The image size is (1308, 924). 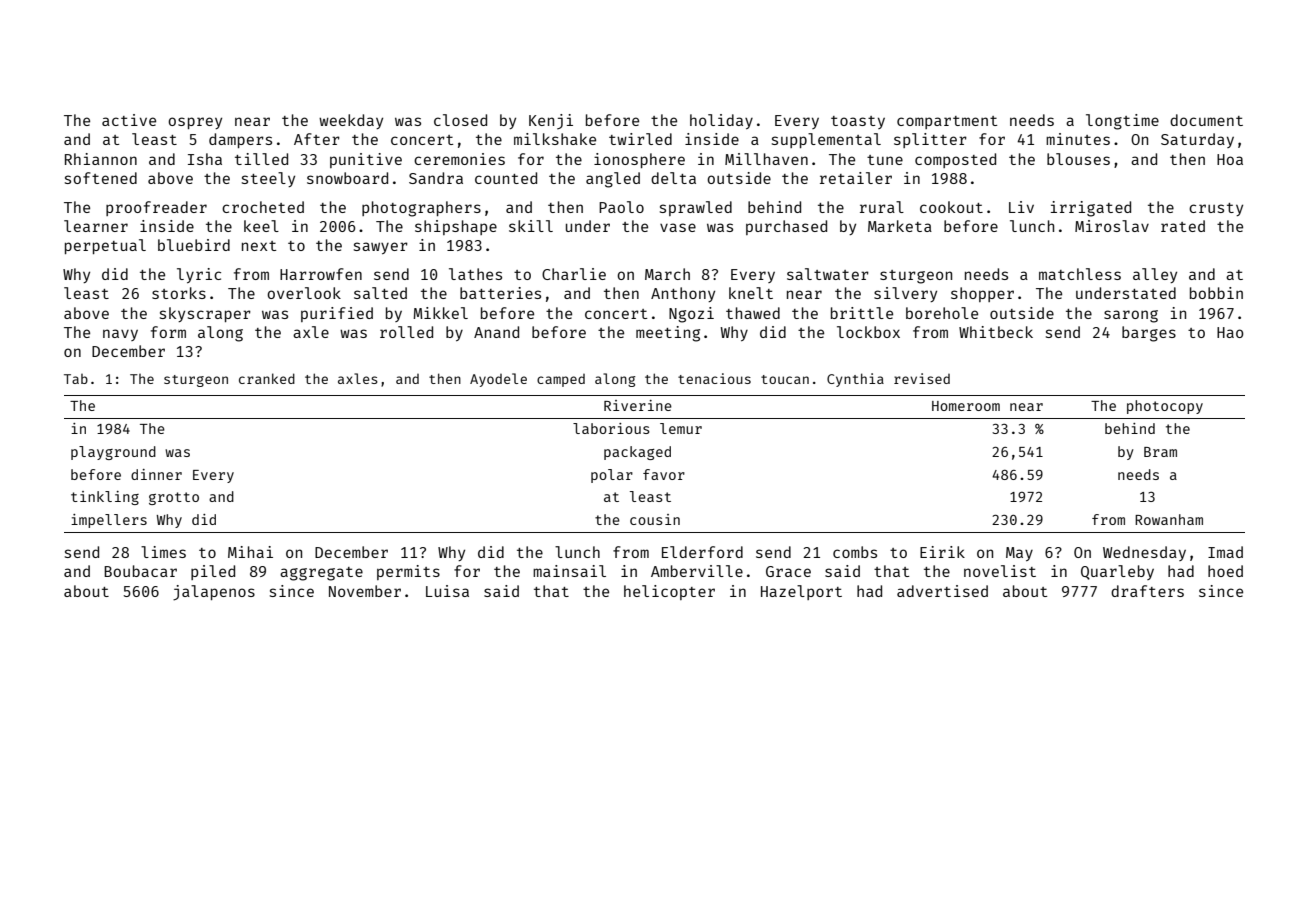 I want to click on weekday, so click(x=351, y=121).
